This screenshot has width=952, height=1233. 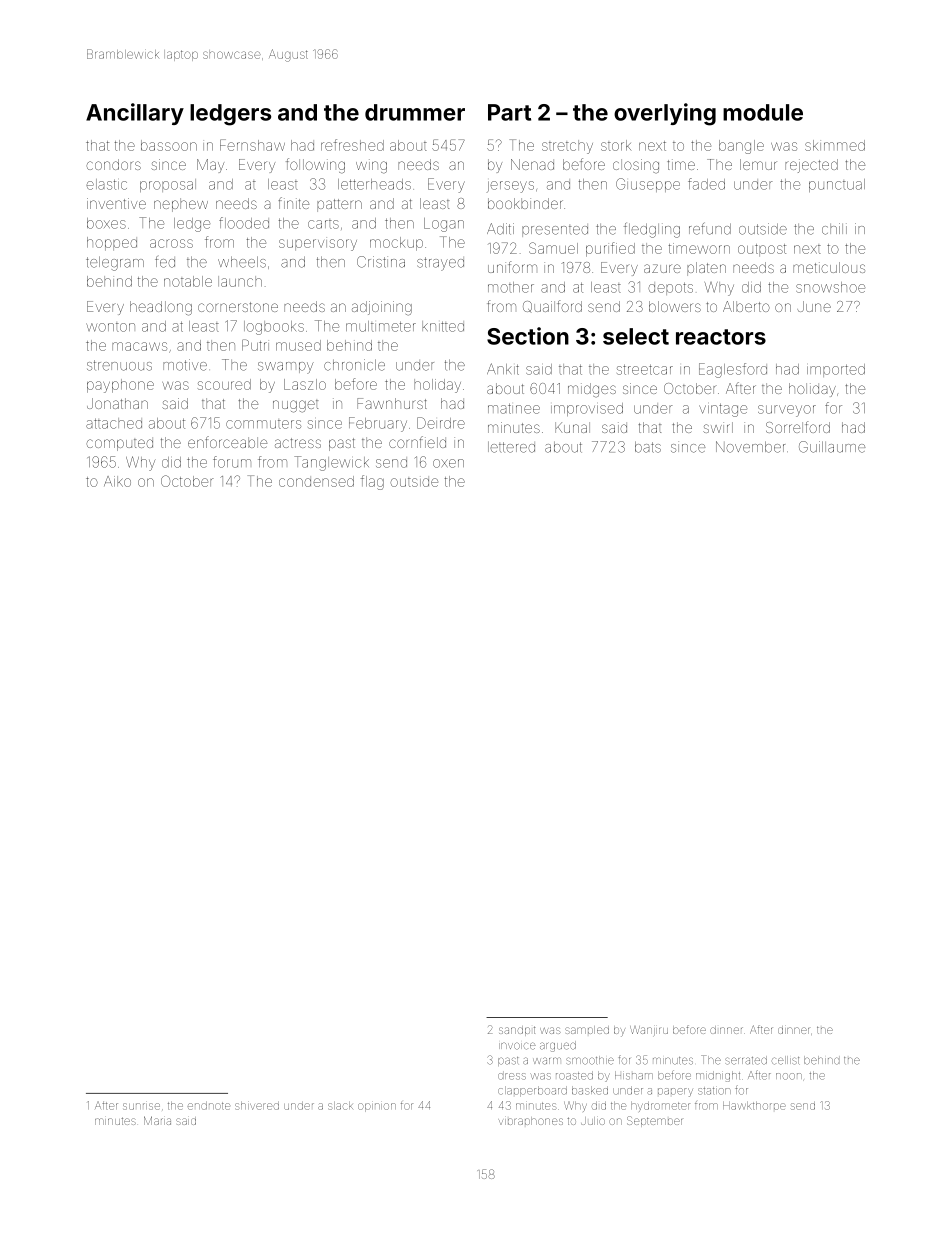 I want to click on closing, so click(x=636, y=166).
